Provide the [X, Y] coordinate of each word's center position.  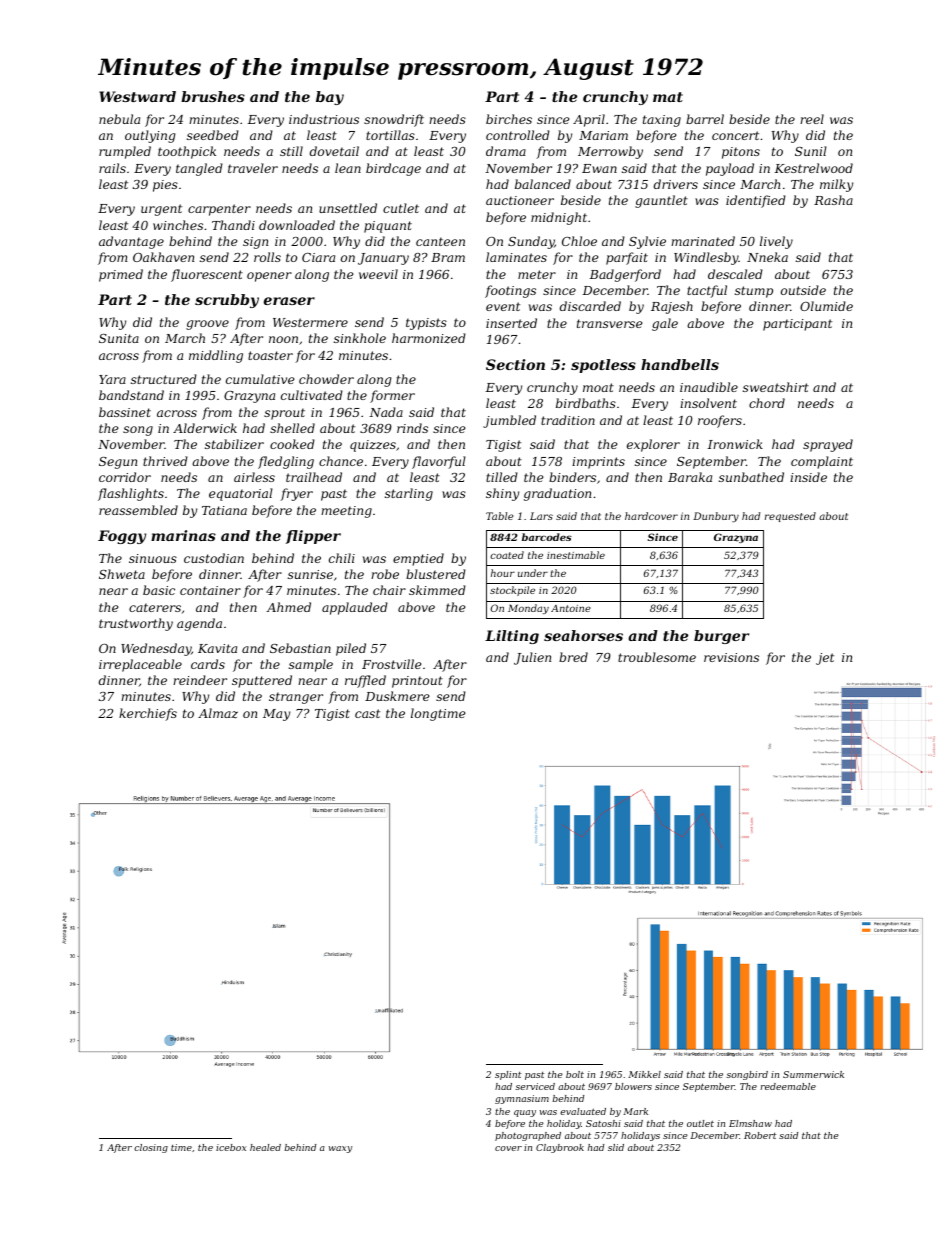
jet [825, 659]
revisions [731, 657]
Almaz [218, 713]
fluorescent [207, 275]
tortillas [390, 135]
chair [389, 590]
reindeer [200, 680]
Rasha [833, 200]
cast [367, 713]
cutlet [401, 208]
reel [812, 119]
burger [721, 637]
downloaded [297, 225]
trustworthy [136, 624]
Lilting [512, 637]
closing [151, 1148]
